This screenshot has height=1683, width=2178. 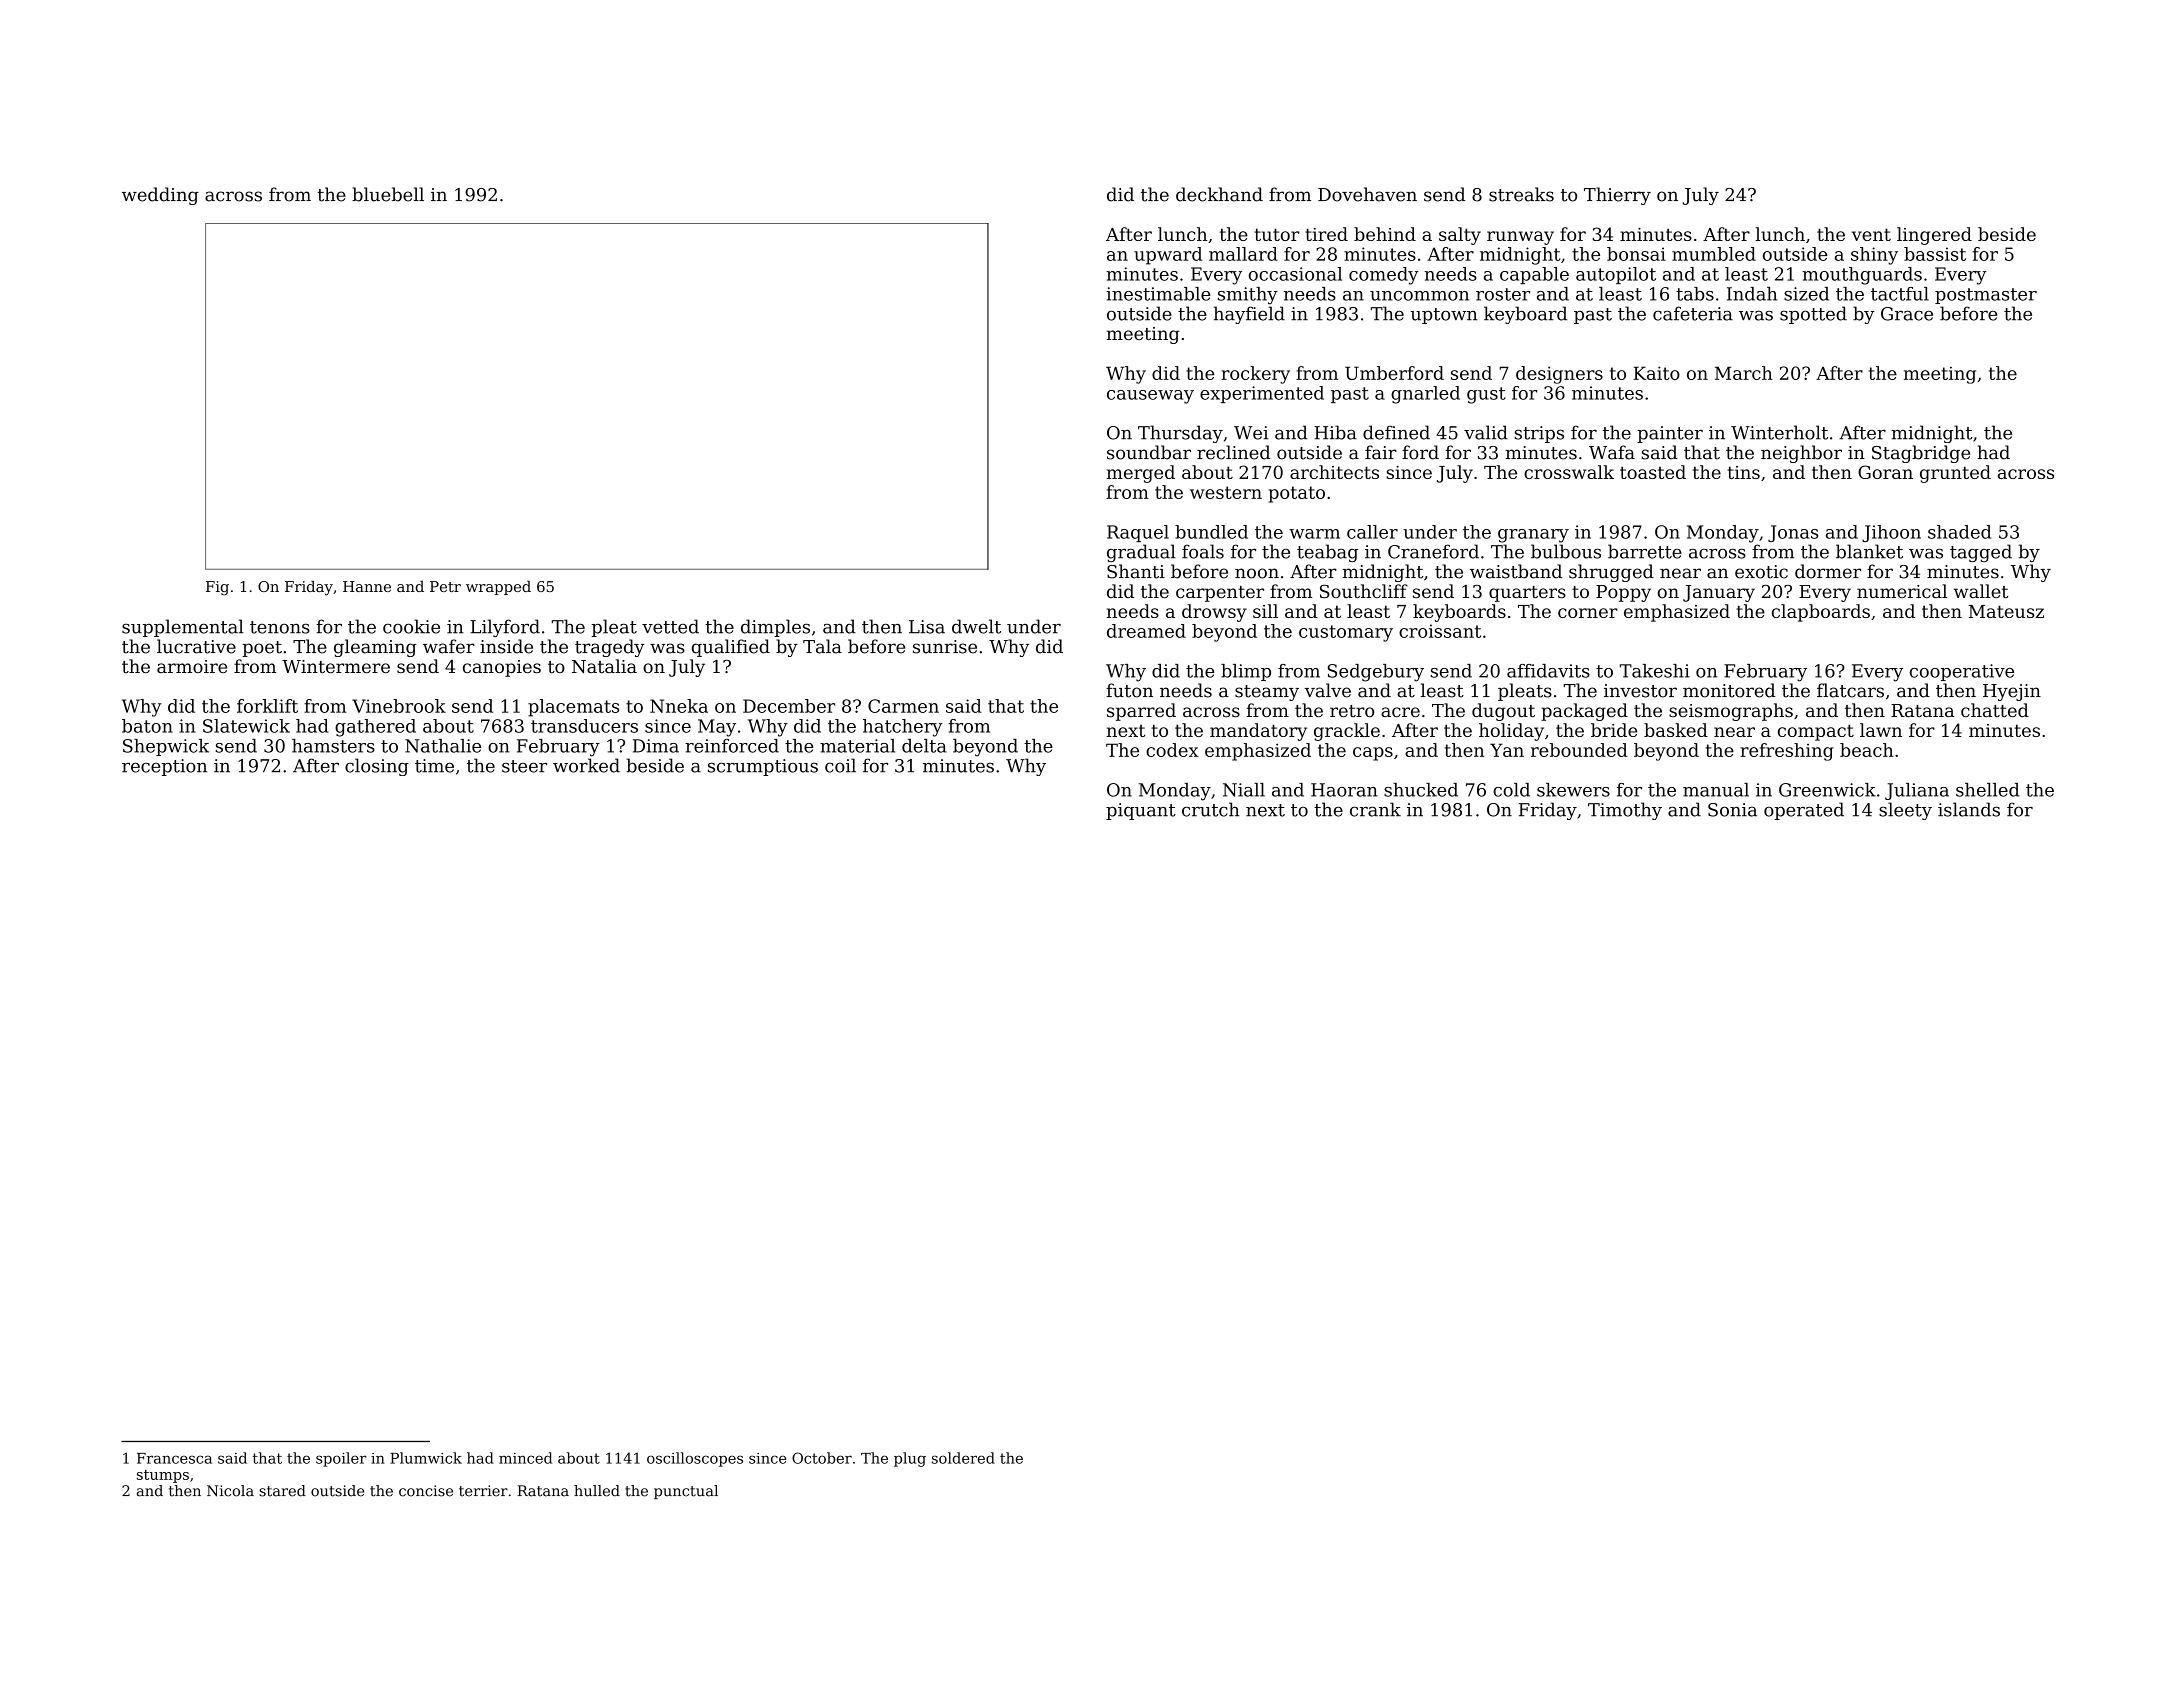 What do you see at coordinates (246, 726) in the screenshot?
I see `Slatewick` at bounding box center [246, 726].
